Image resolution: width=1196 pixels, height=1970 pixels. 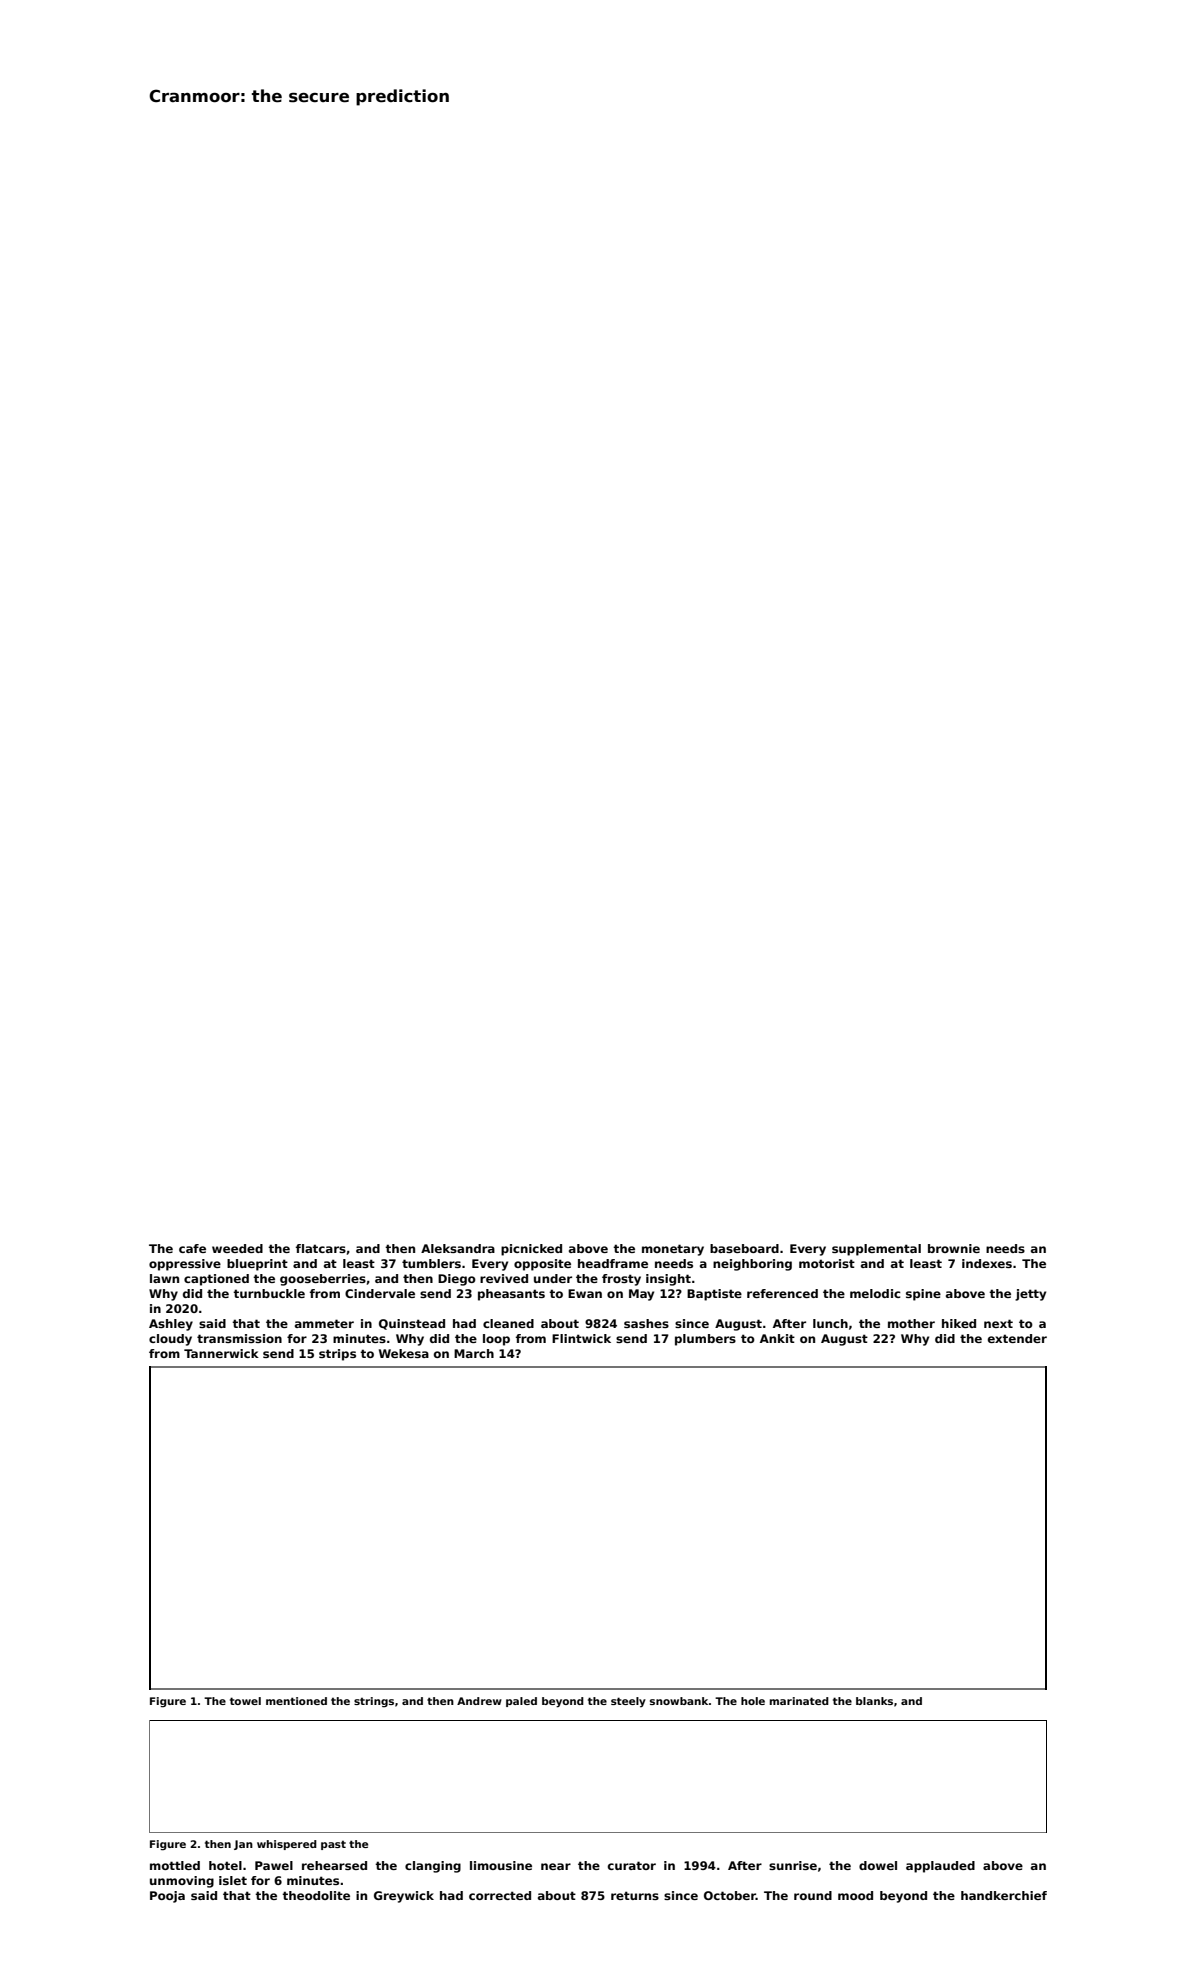 What do you see at coordinates (296, 1701) in the screenshot?
I see `mentioned` at bounding box center [296, 1701].
